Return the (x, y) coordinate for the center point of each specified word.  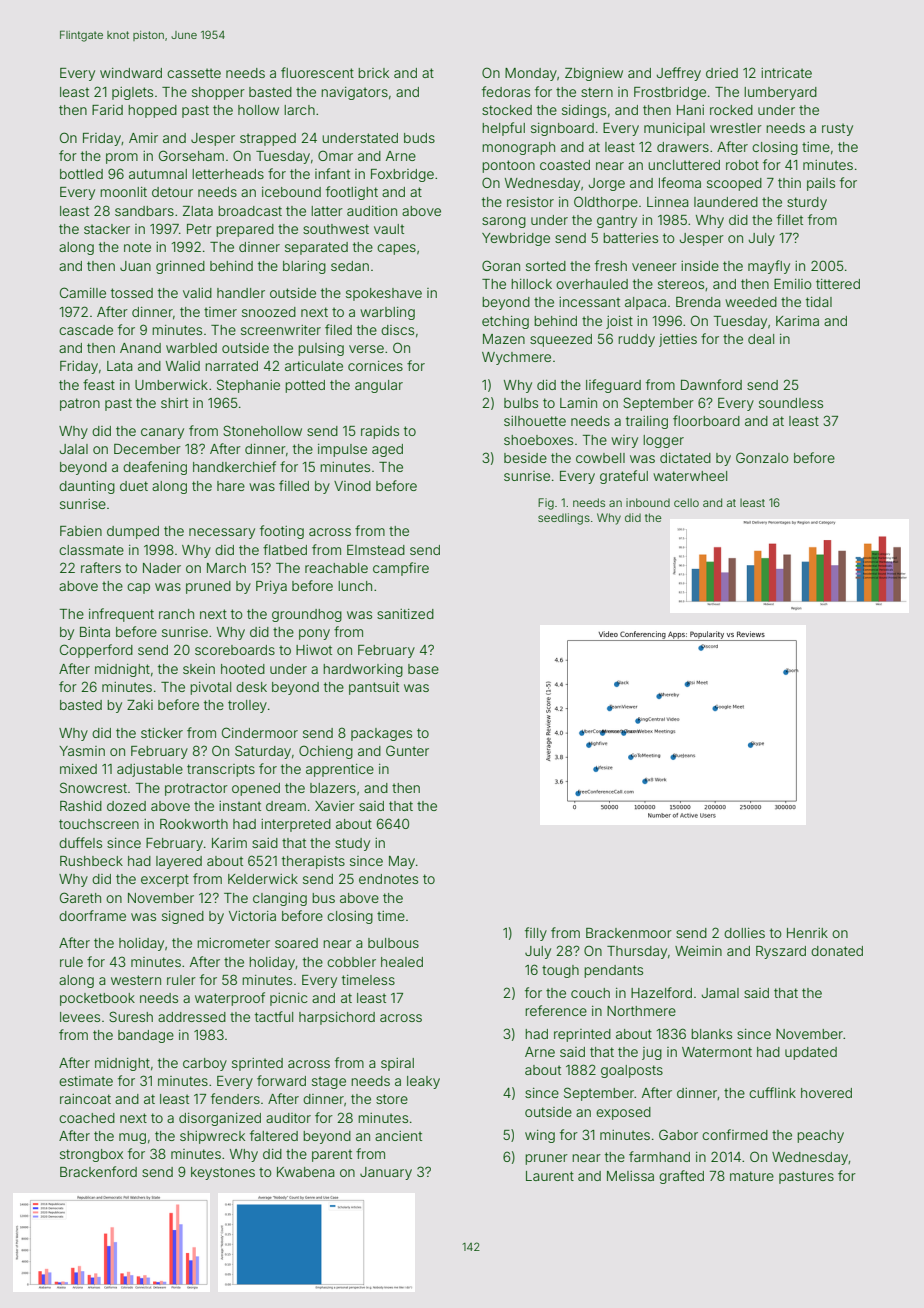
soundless (791, 403)
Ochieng (326, 752)
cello (686, 502)
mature (752, 1176)
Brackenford (98, 1171)
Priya (271, 587)
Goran (501, 265)
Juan (135, 266)
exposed (623, 1113)
